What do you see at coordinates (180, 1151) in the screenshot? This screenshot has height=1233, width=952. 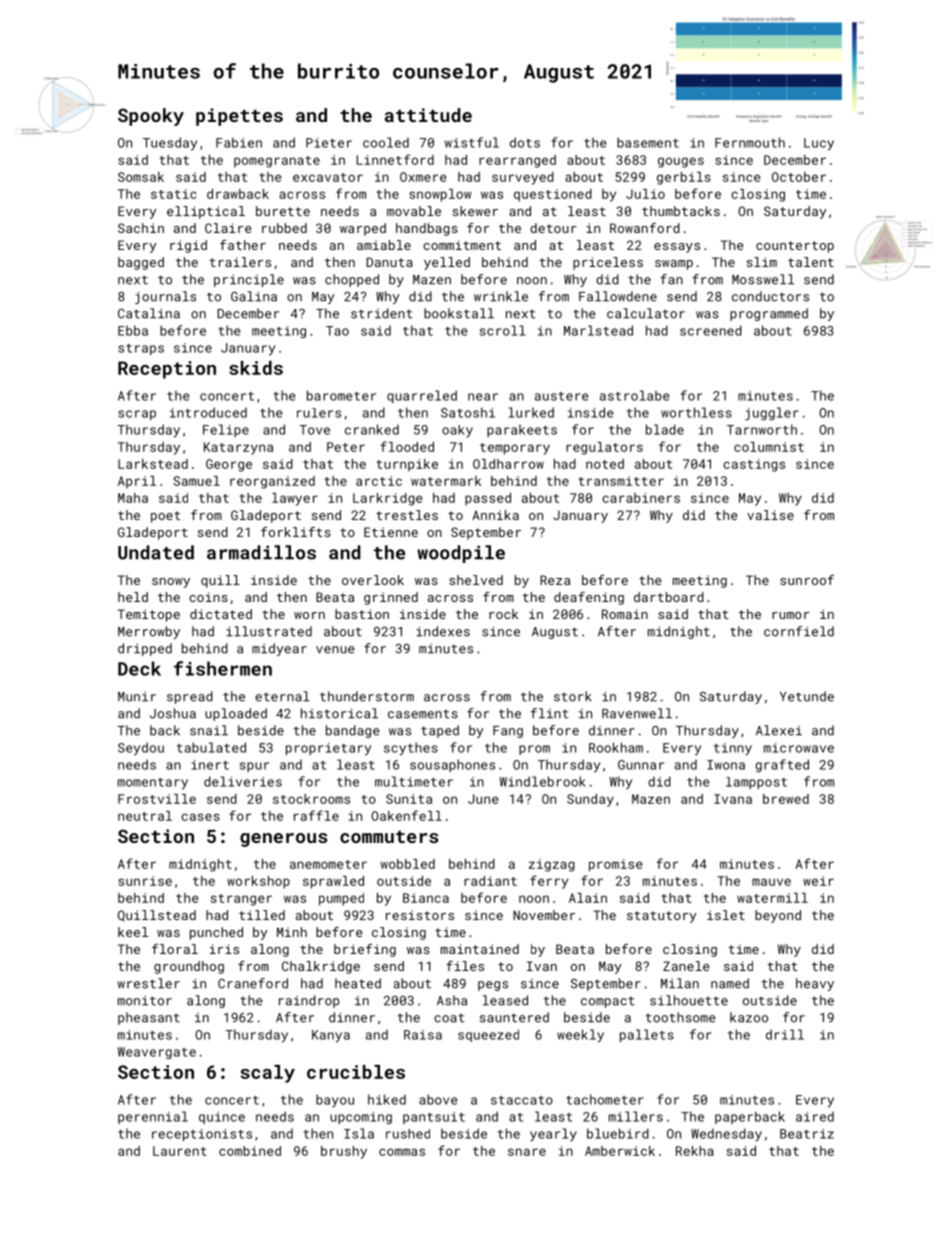 I see `Laurent` at bounding box center [180, 1151].
